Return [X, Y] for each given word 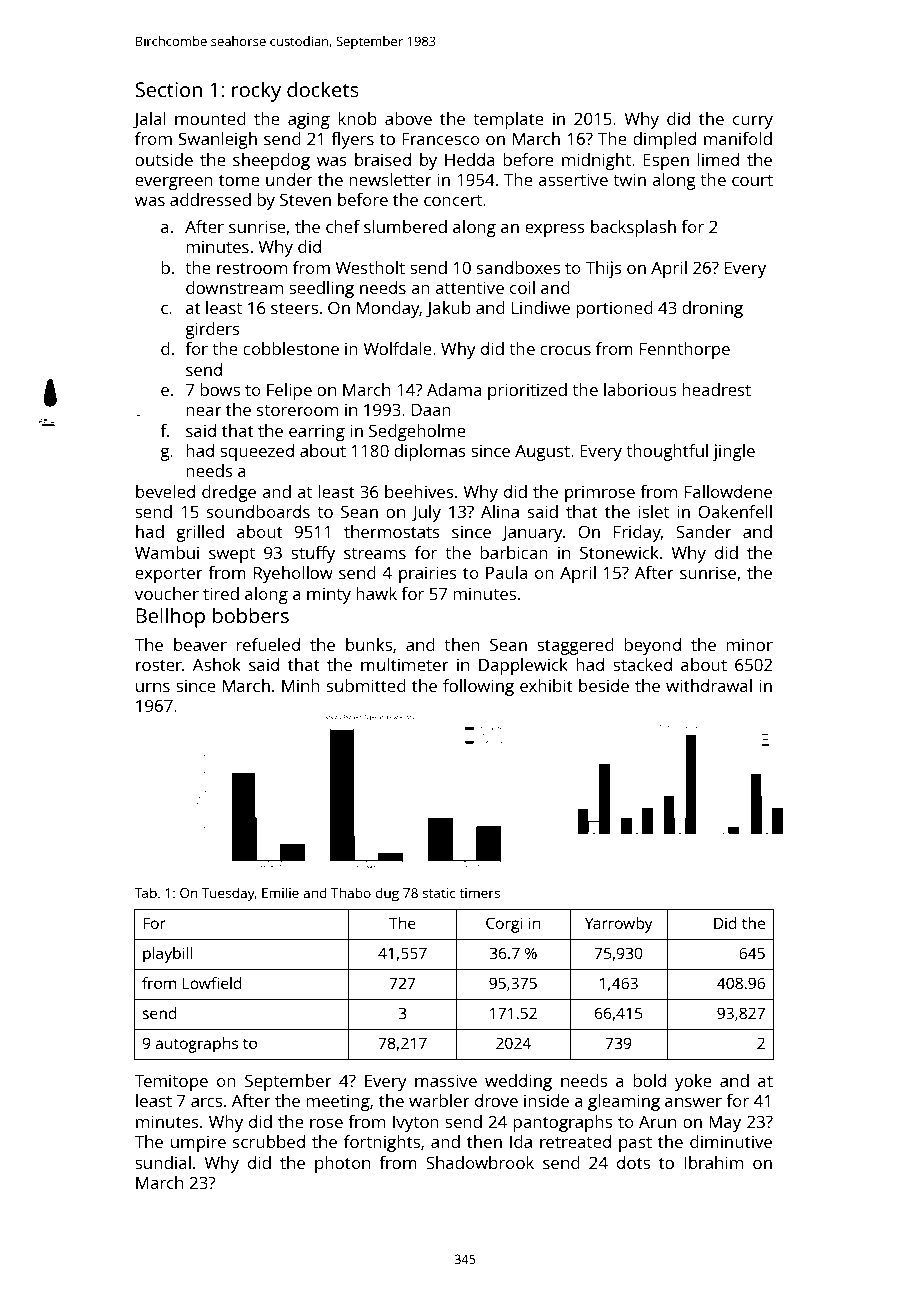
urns [153, 687]
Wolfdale [397, 348]
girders [212, 330]
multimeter [405, 664]
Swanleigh [218, 140]
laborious [640, 389]
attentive [469, 287]
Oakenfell [735, 511]
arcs [206, 1102]
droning [712, 309]
